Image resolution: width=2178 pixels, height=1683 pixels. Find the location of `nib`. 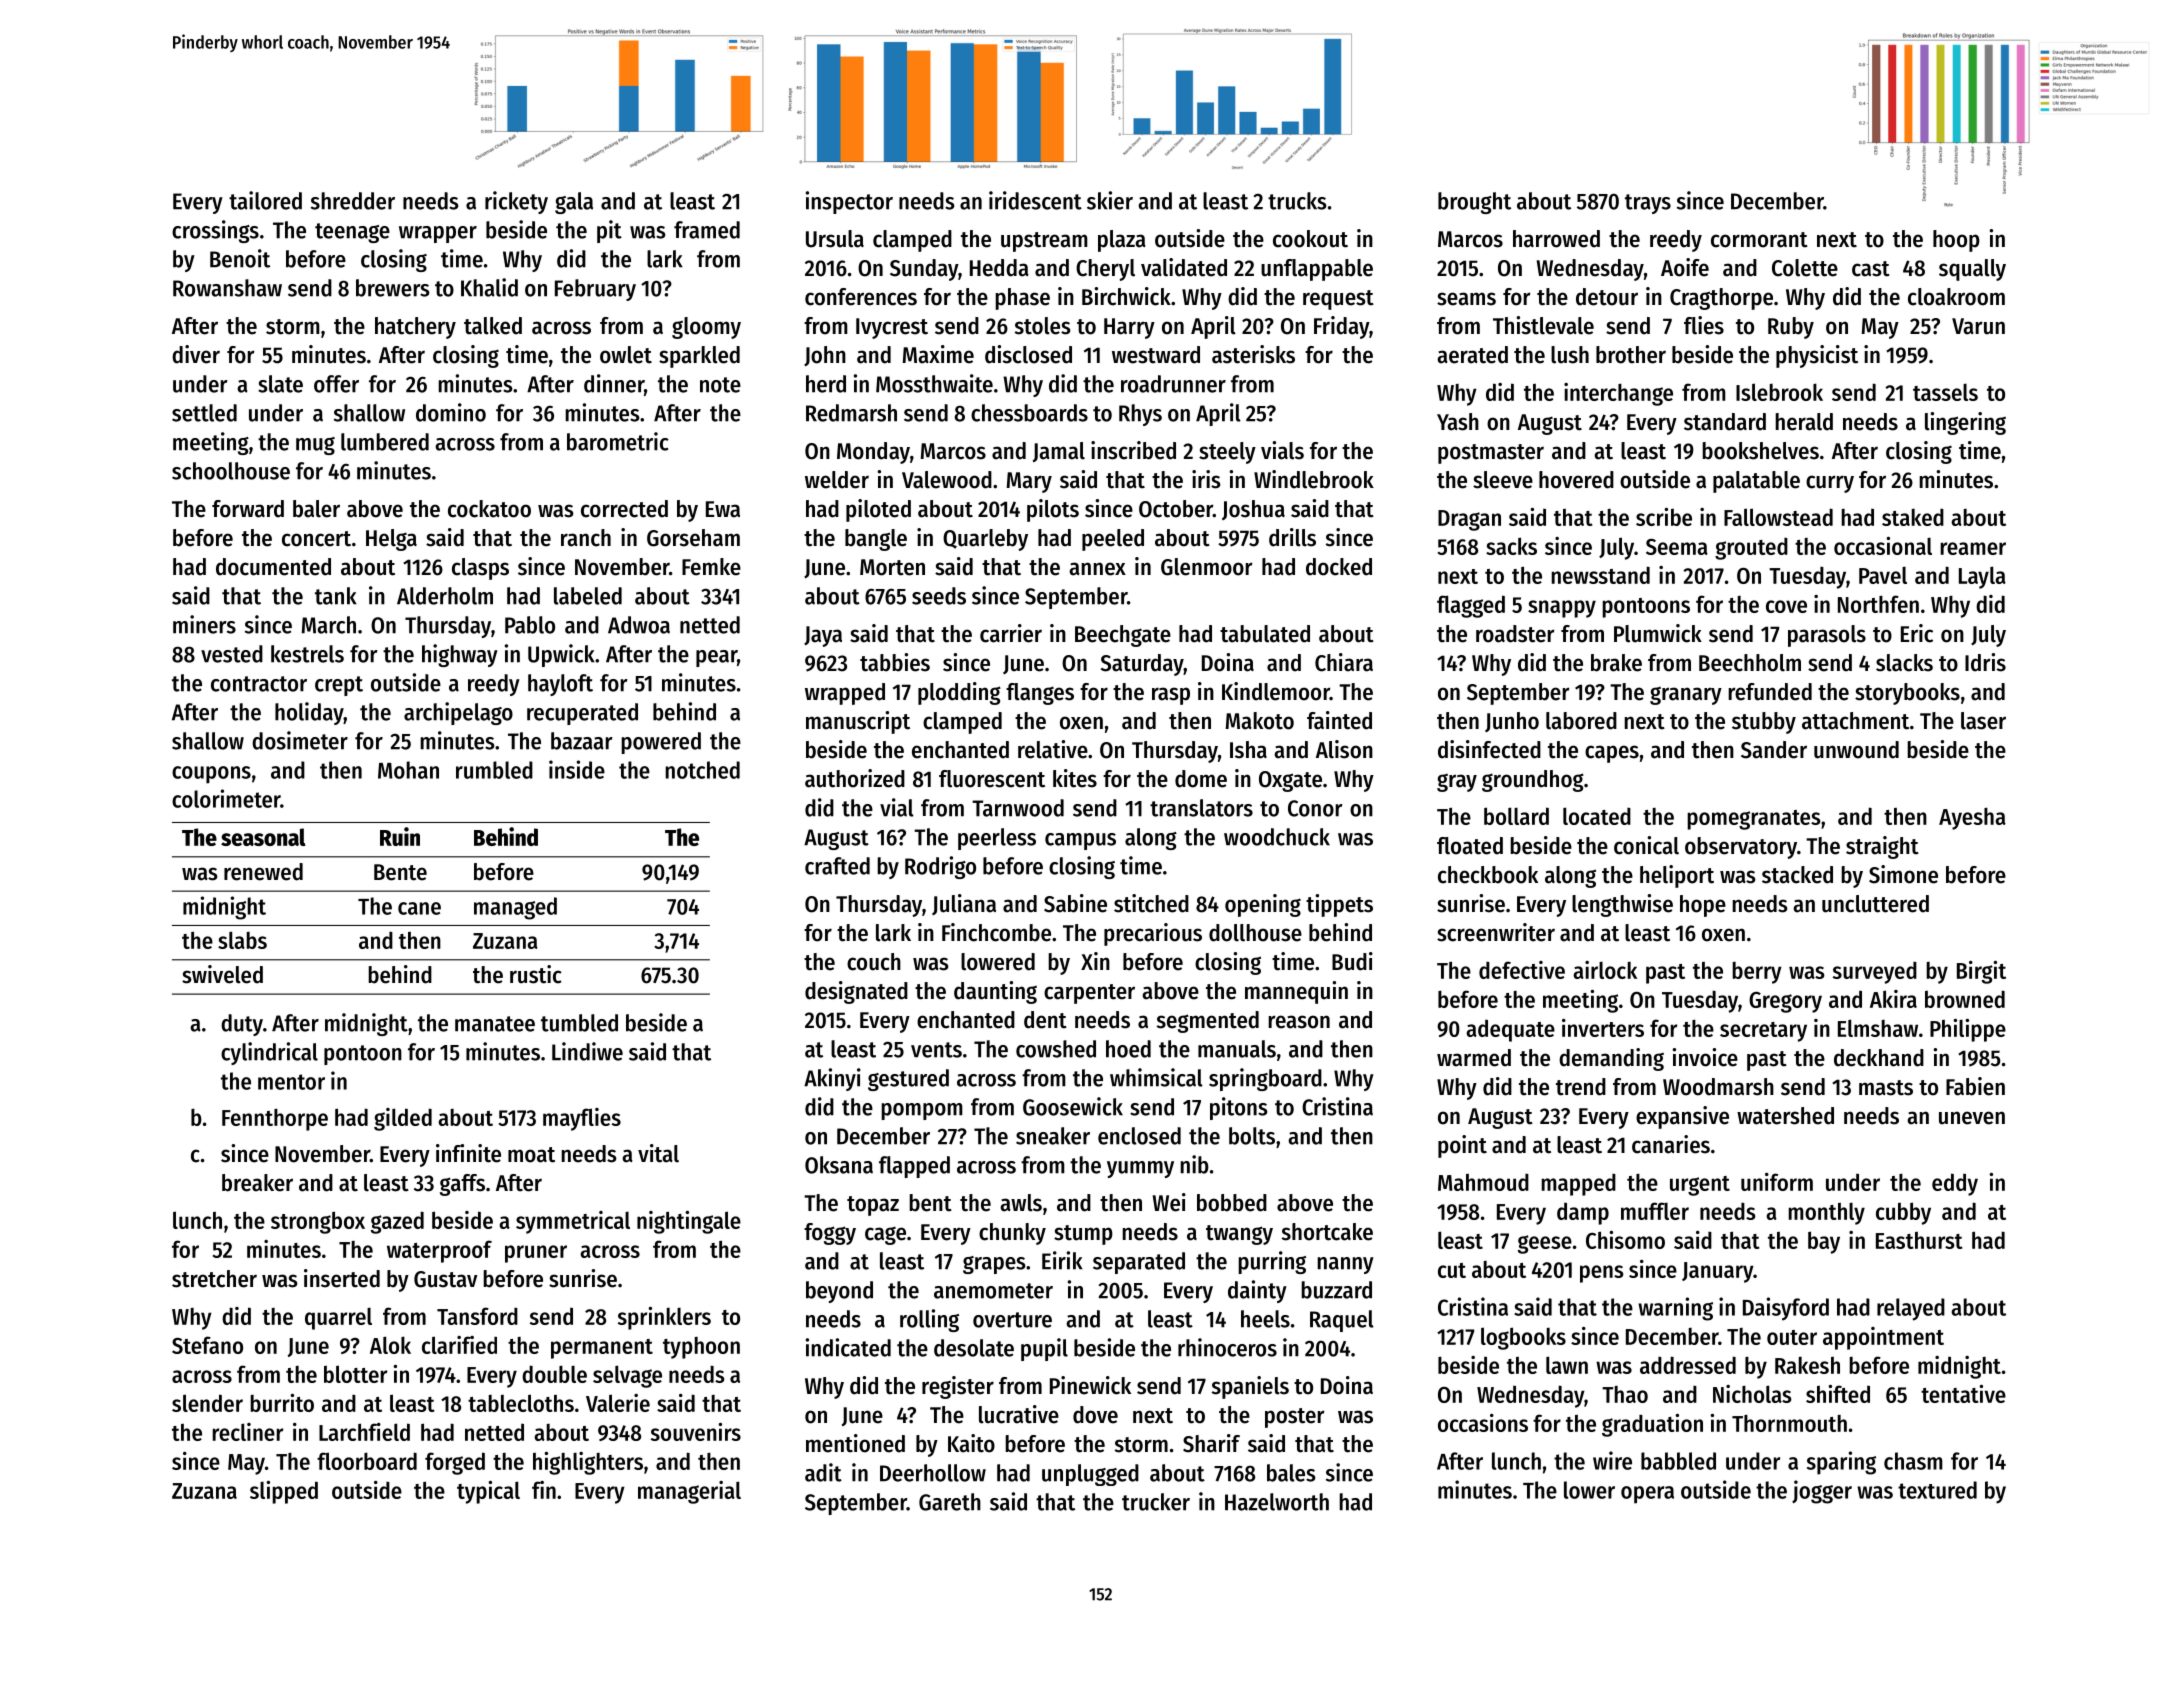

nib is located at coordinates (1194, 1164).
